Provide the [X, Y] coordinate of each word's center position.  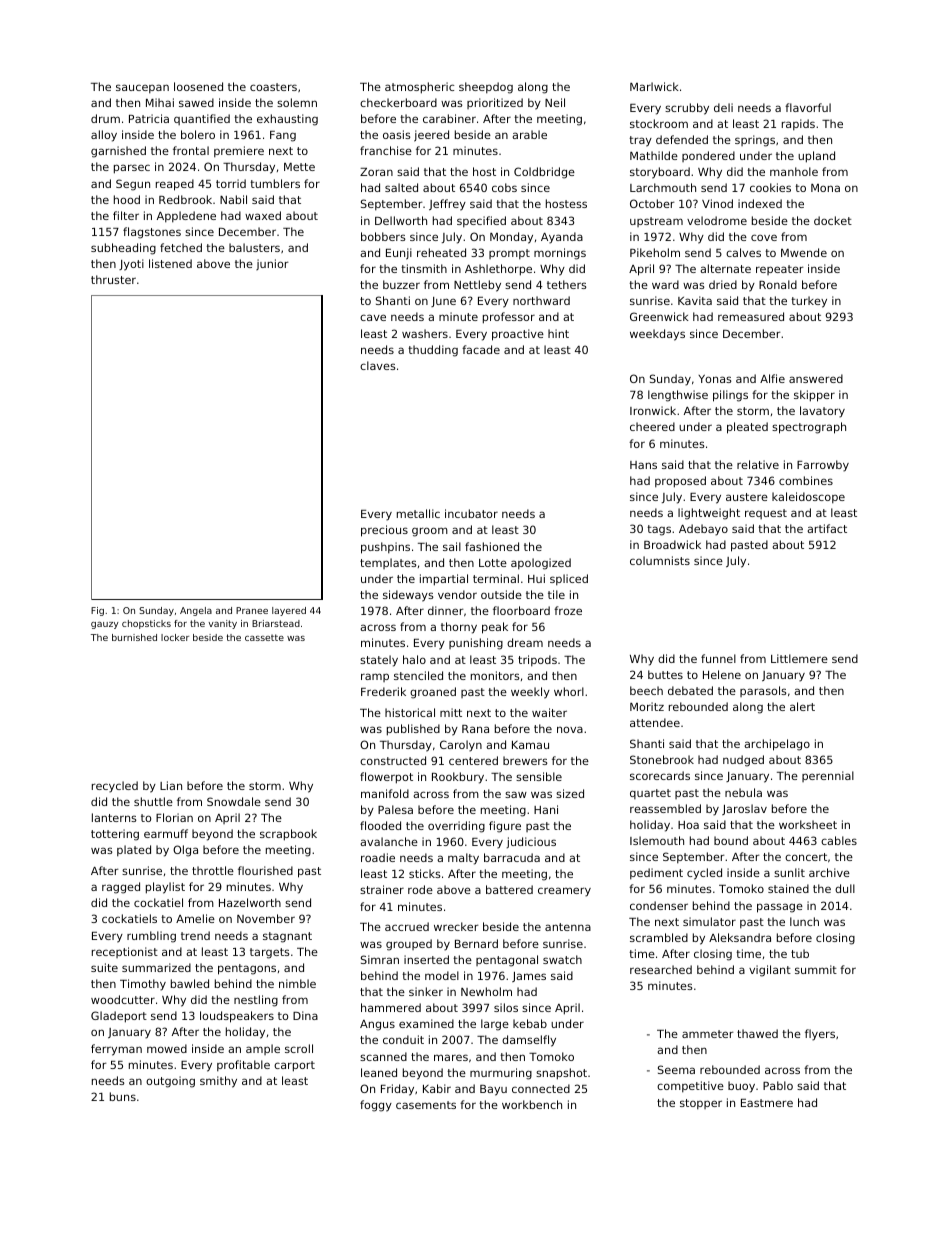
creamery [564, 892]
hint [558, 333]
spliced [569, 579]
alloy [104, 136]
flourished [265, 870]
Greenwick [659, 316]
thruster [113, 279]
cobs [504, 187]
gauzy [105, 625]
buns [123, 1096]
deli [723, 107]
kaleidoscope [808, 497]
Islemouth [657, 840]
